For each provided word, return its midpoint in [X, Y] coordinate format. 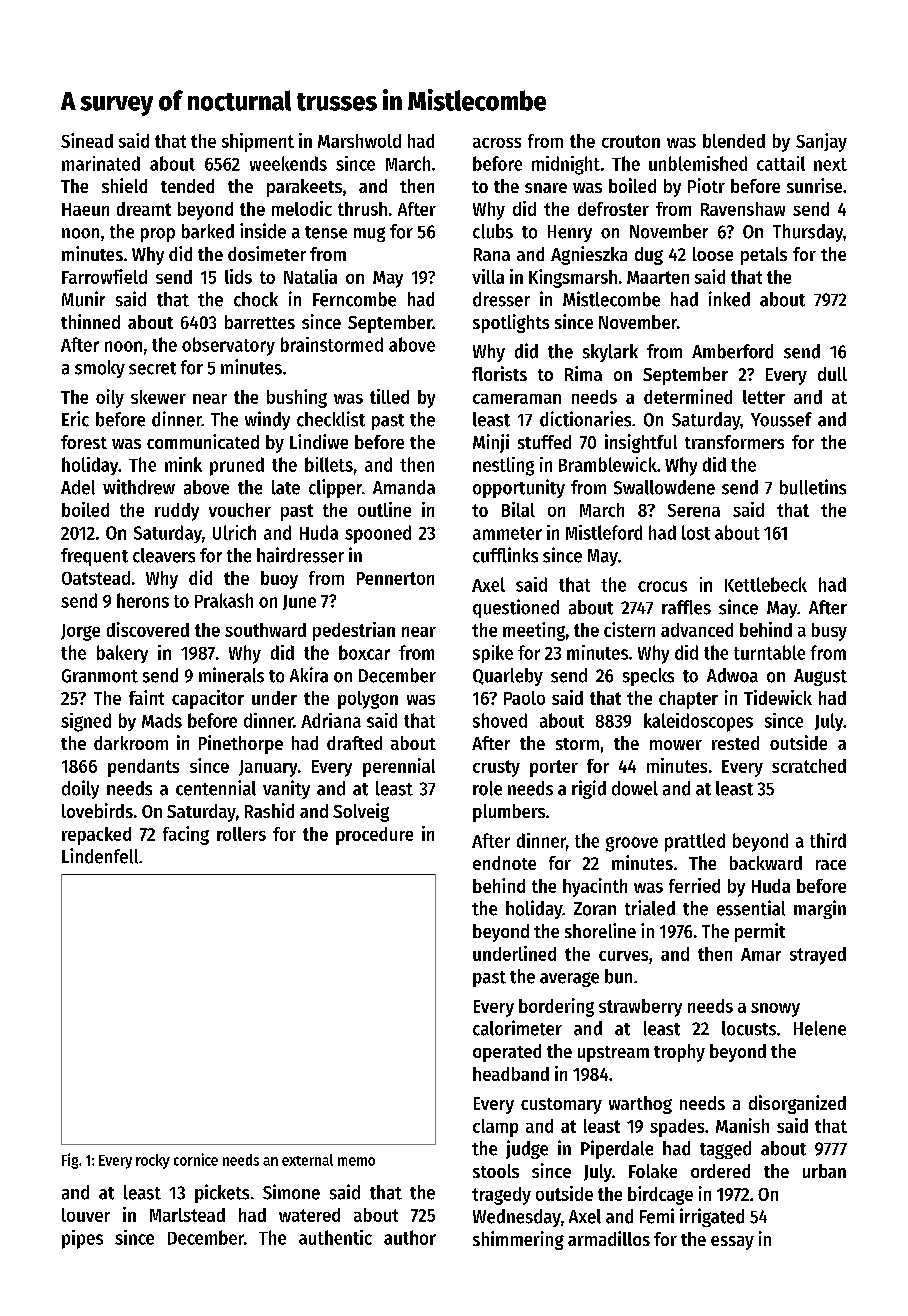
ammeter [507, 533]
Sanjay [821, 142]
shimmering [518, 1240]
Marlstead [187, 1215]
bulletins [813, 487]
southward [265, 630]
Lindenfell [100, 856]
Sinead [87, 140]
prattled [695, 842]
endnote [504, 863]
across [497, 143]
